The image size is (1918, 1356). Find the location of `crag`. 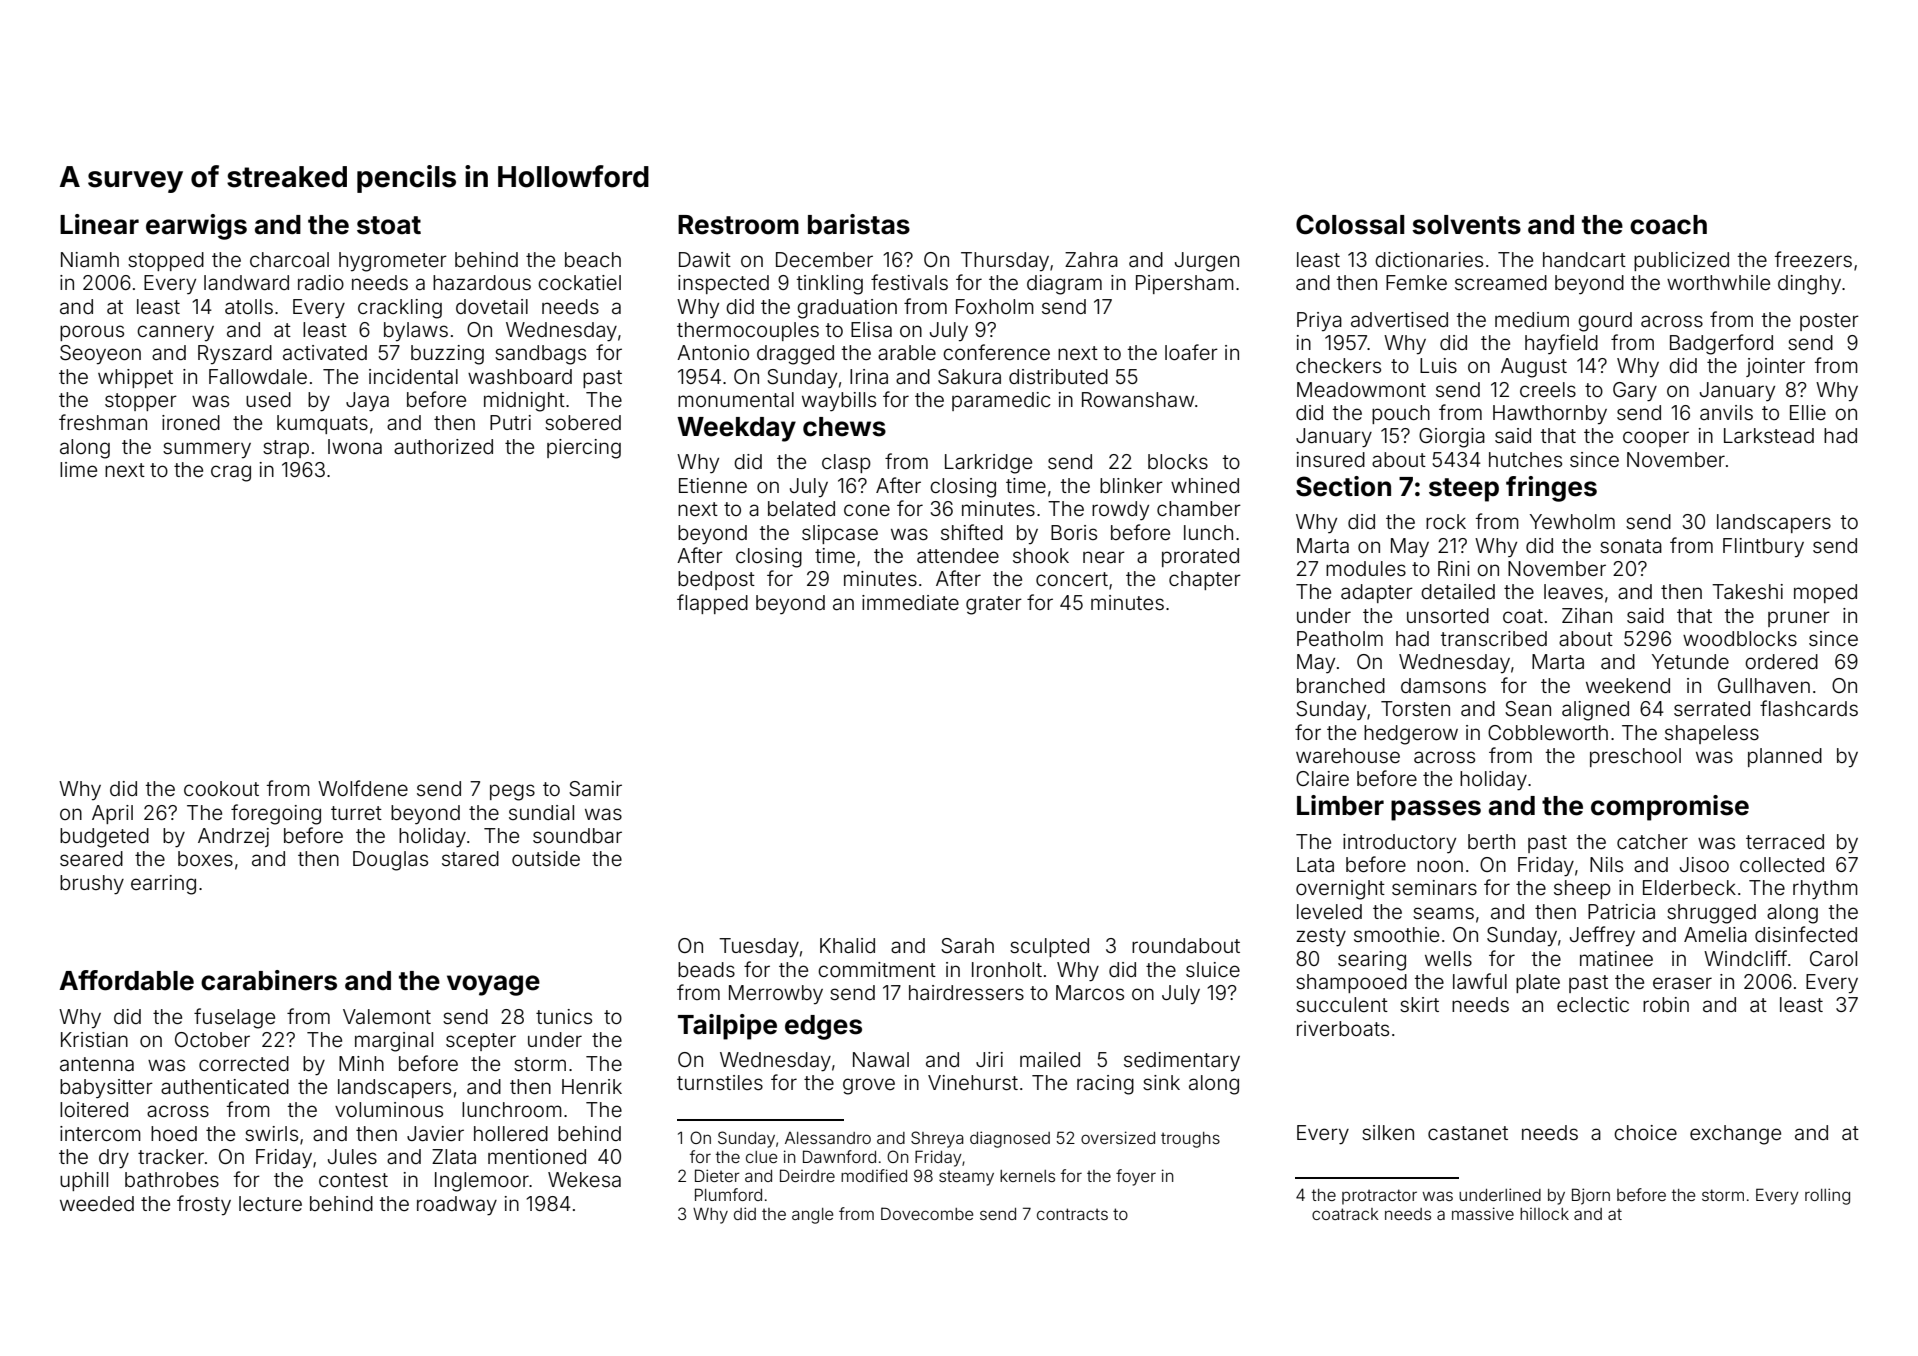

crag is located at coordinates (231, 473).
